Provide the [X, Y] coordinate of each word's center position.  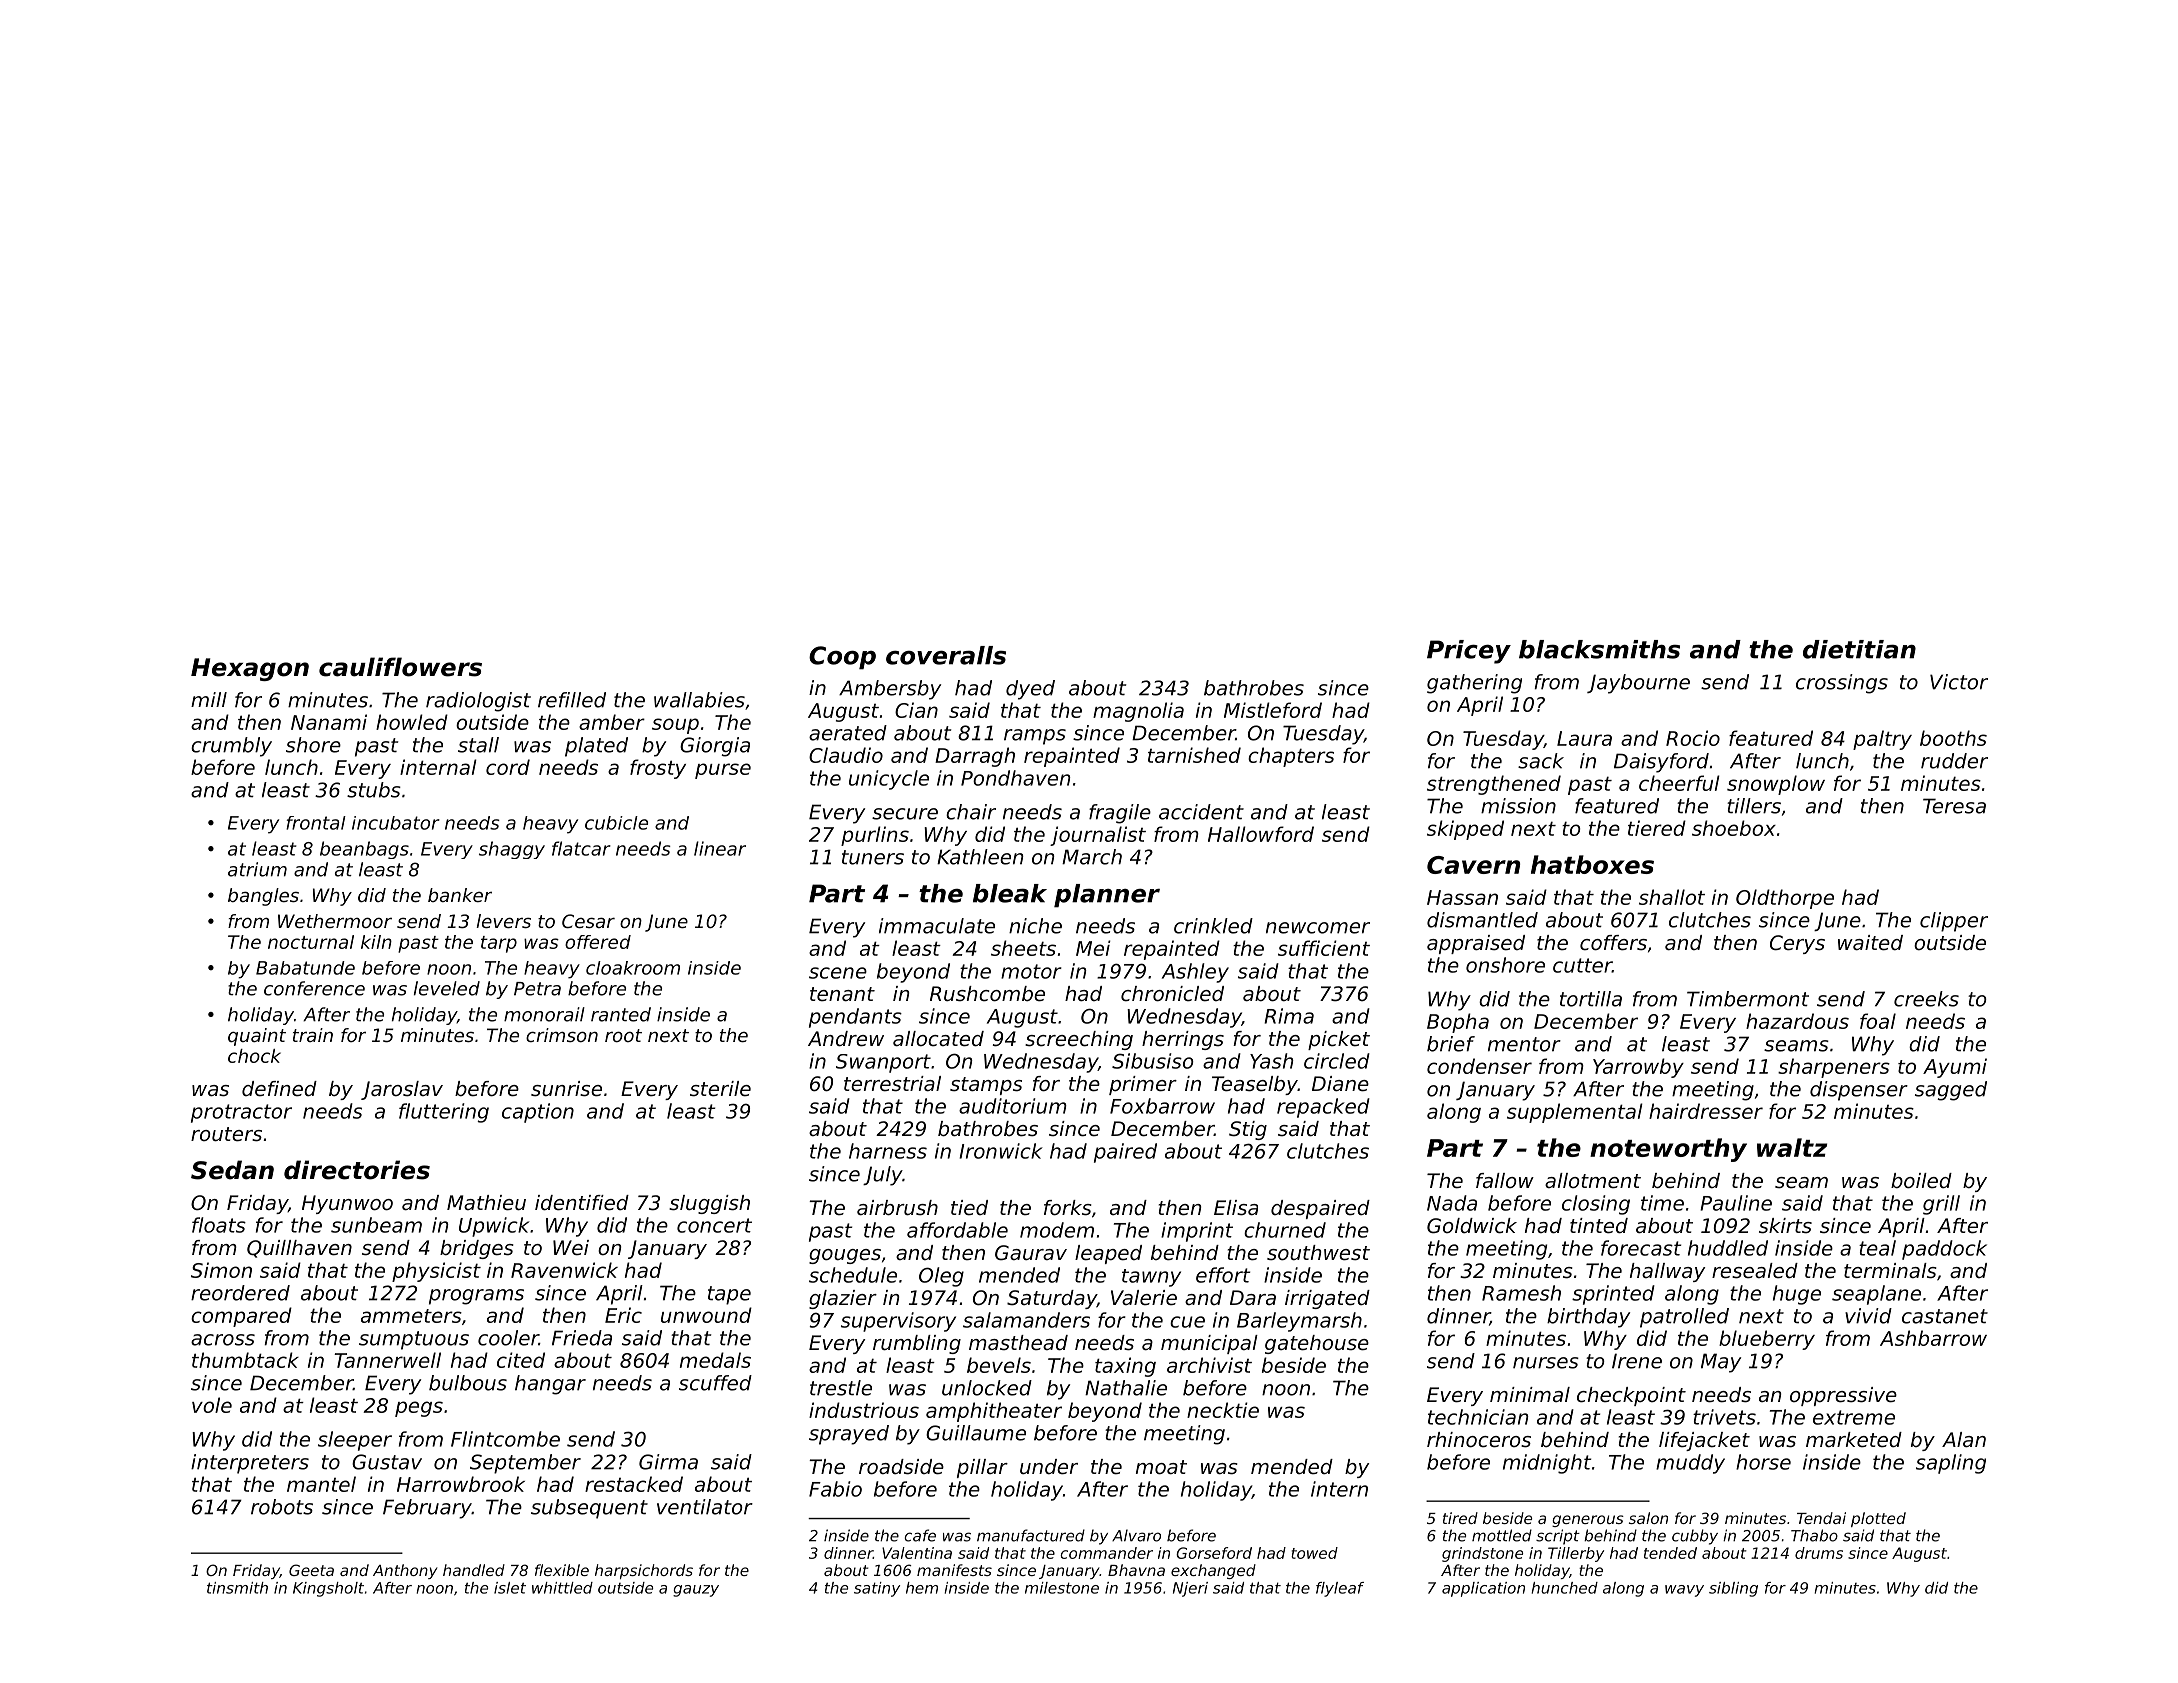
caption [538, 1113]
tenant [842, 994]
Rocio [1693, 738]
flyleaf [1340, 1589]
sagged [1951, 1091]
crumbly [231, 747]
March [1092, 857]
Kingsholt [328, 1589]
